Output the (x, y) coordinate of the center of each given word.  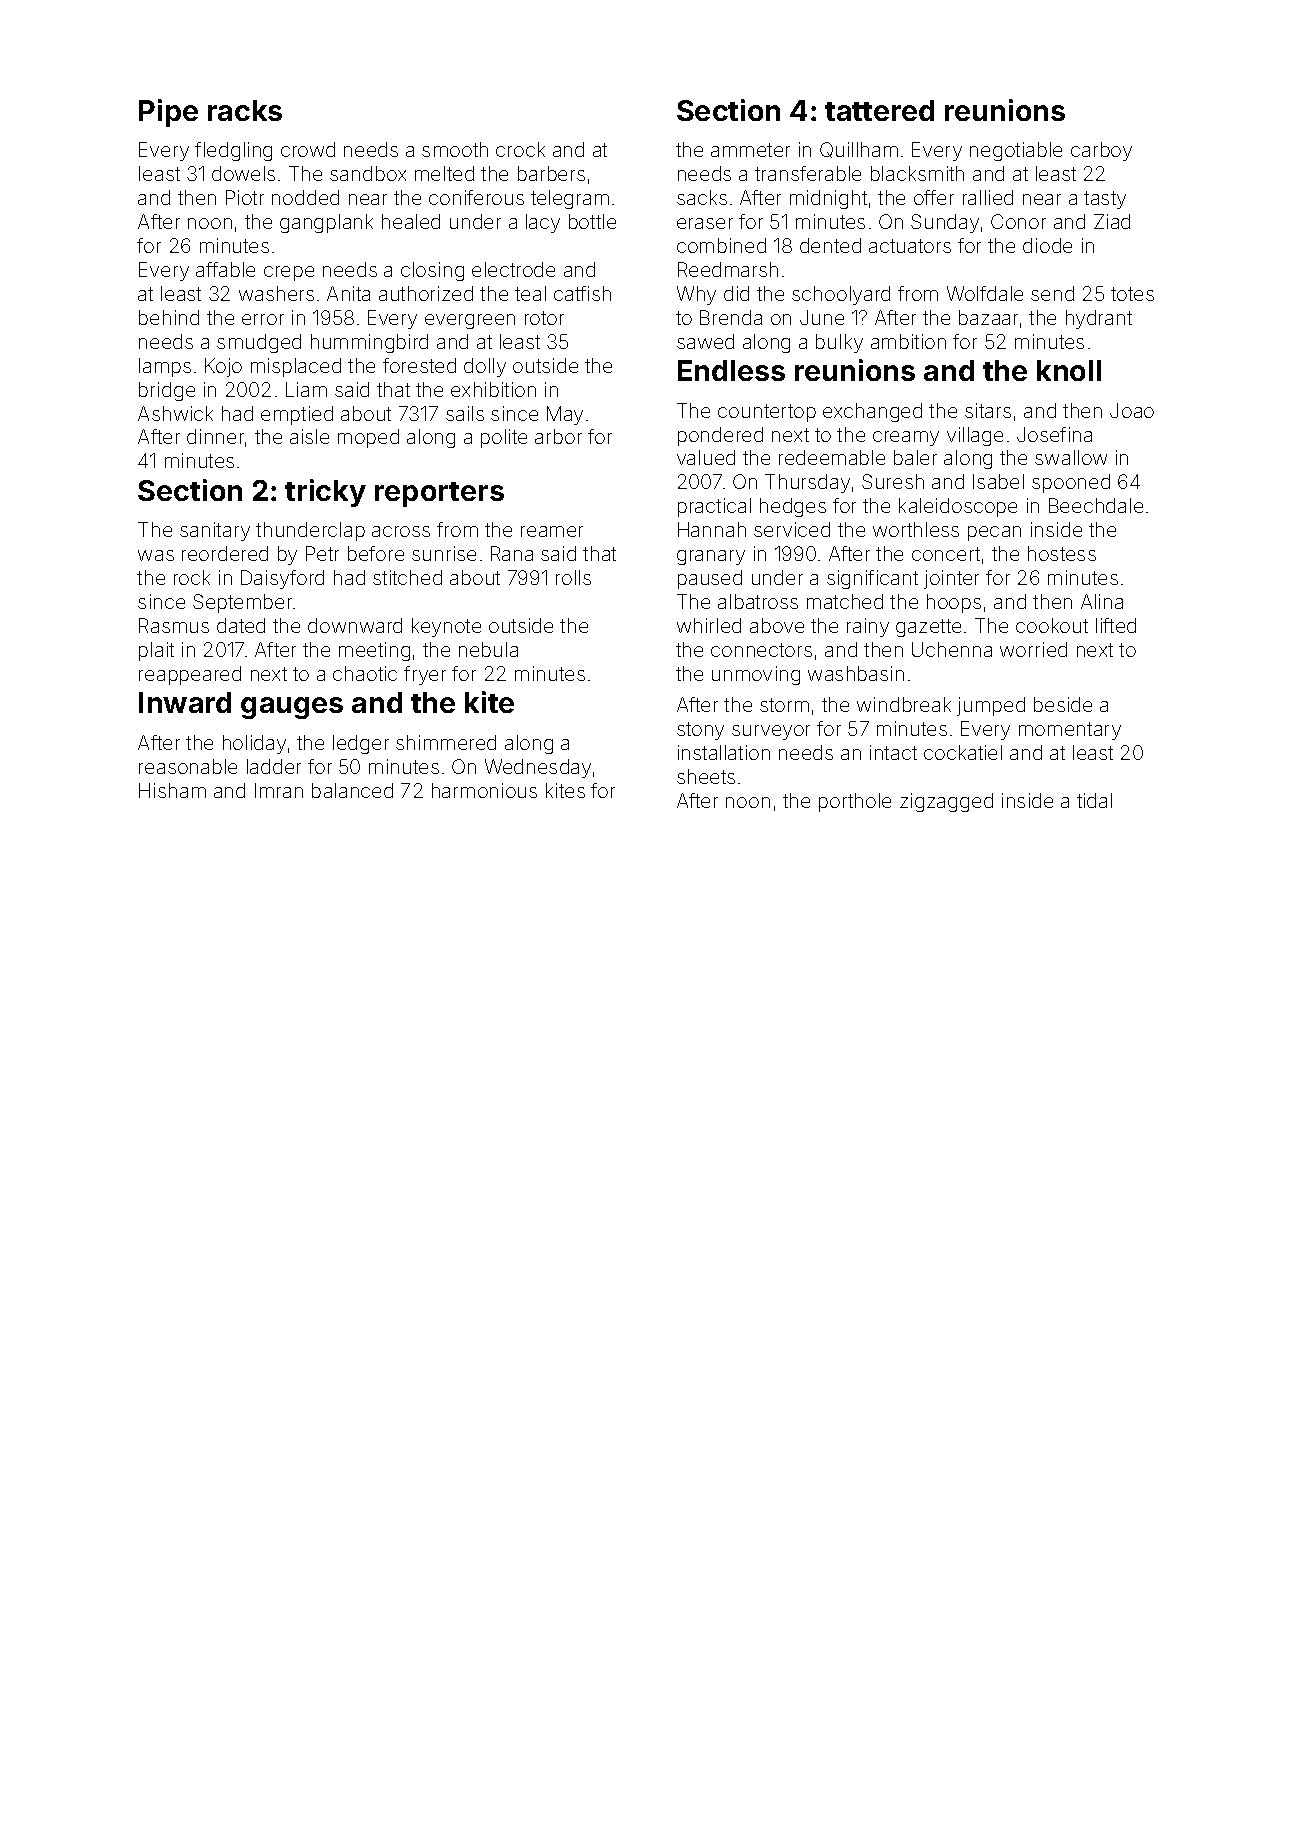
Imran (279, 790)
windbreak (904, 704)
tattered (879, 110)
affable (225, 269)
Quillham (859, 150)
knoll (1069, 370)
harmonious (484, 790)
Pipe (168, 113)
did (736, 293)
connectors (761, 650)
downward (355, 625)
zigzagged (946, 802)
